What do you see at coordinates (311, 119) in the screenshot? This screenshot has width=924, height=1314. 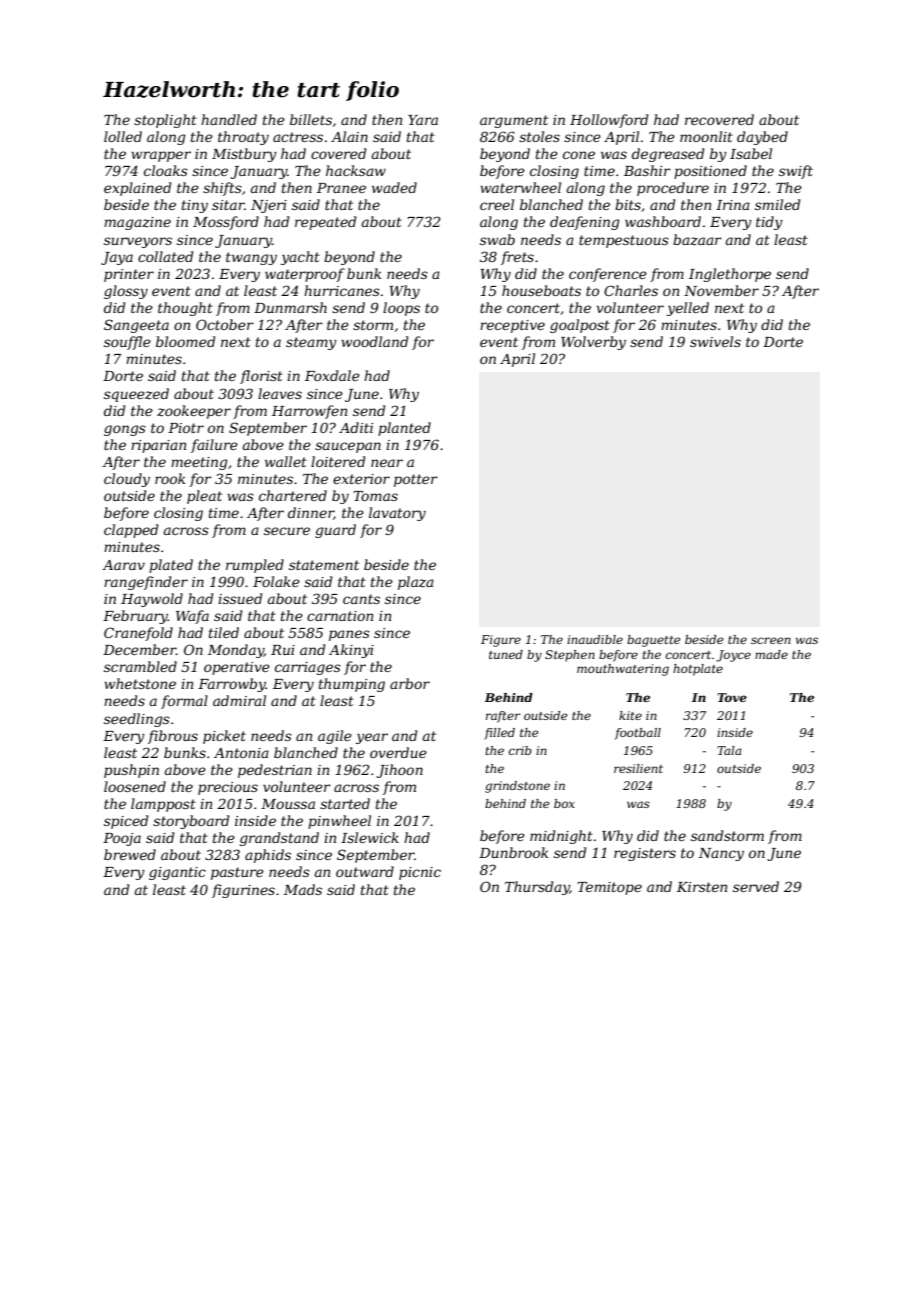 I see `billets` at bounding box center [311, 119].
